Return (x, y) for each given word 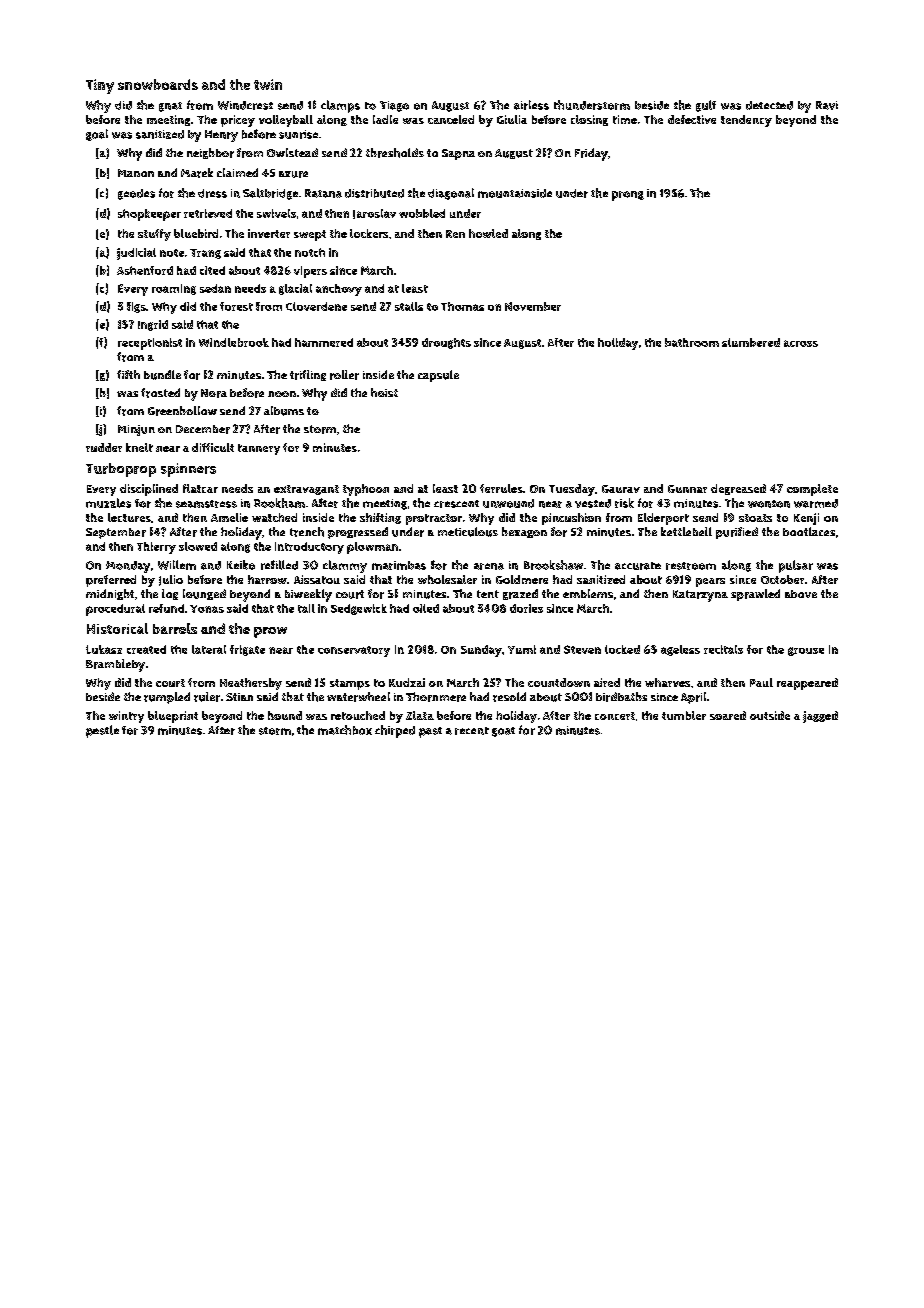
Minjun (136, 430)
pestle (102, 731)
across (801, 343)
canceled (451, 119)
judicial (136, 254)
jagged (820, 717)
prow (270, 632)
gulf (706, 106)
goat (503, 732)
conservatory (354, 651)
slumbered (751, 342)
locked (622, 649)
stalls (409, 306)
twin (268, 84)
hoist (384, 392)
